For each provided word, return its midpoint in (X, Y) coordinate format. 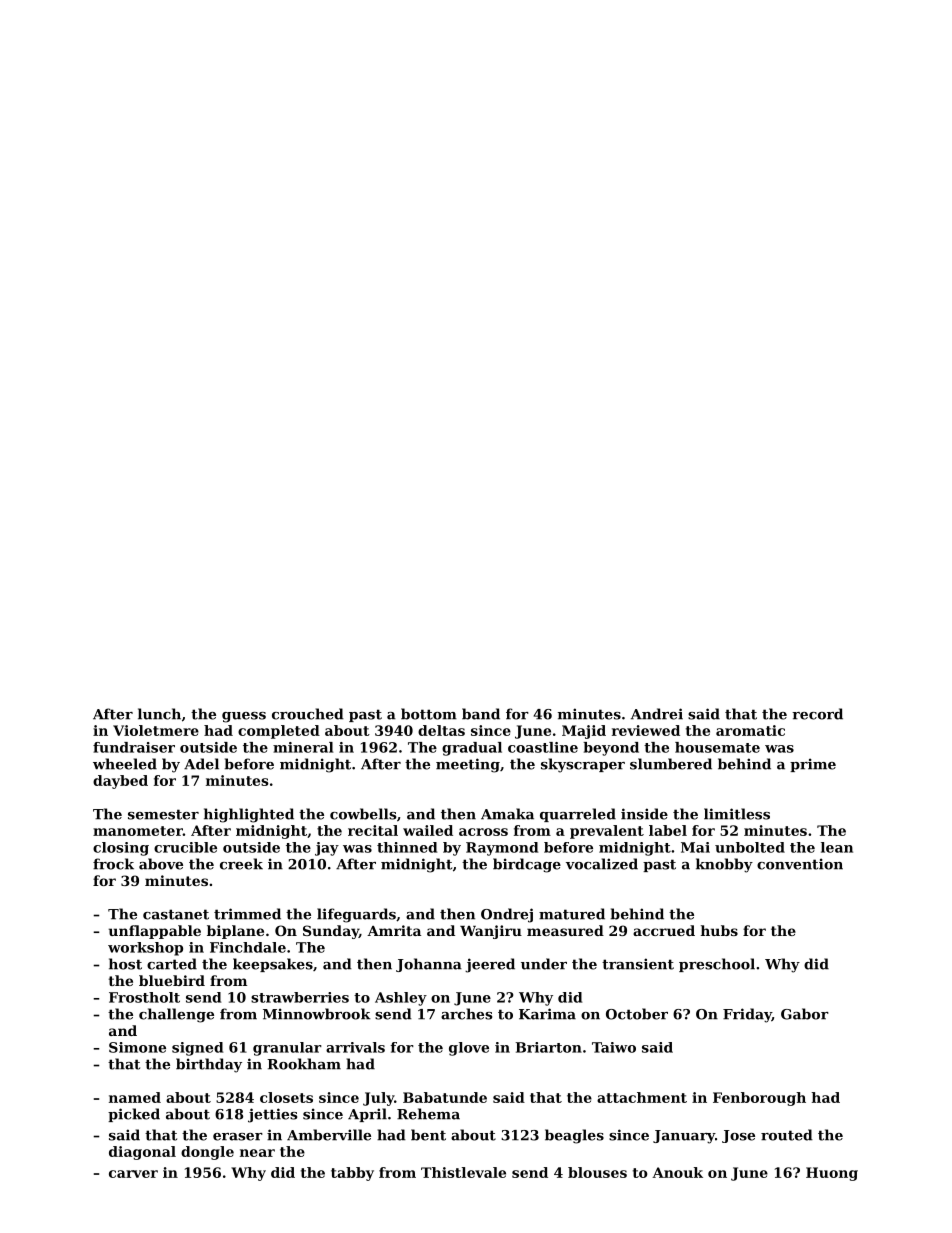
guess (244, 717)
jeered (490, 965)
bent (428, 1135)
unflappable (155, 932)
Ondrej (507, 915)
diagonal (142, 1153)
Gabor (805, 1014)
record (817, 714)
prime (813, 765)
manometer (138, 831)
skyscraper (583, 765)
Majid (584, 732)
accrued (664, 930)
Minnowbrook (317, 1014)
